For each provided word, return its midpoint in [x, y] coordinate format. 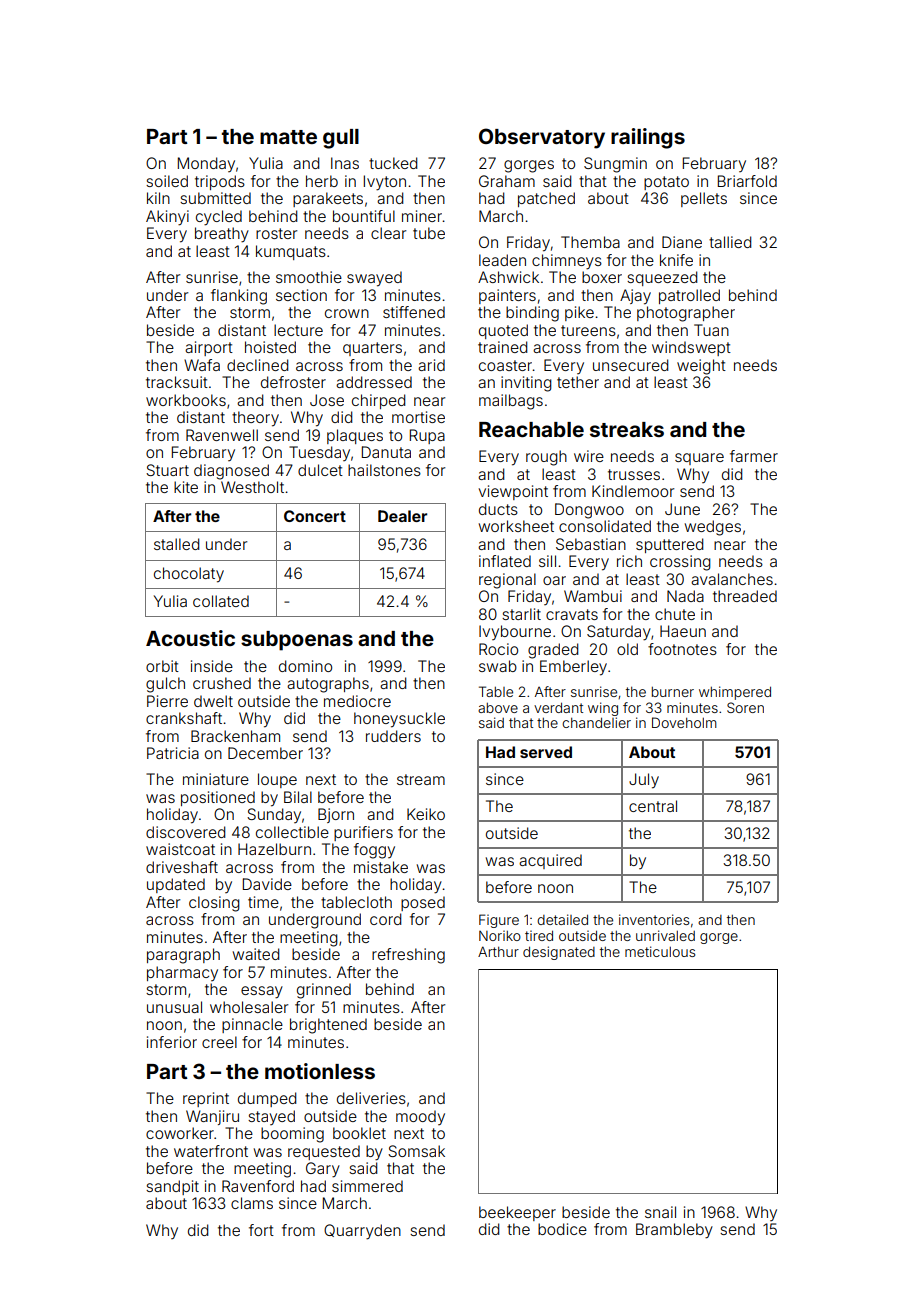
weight [701, 367]
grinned [324, 991]
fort [261, 1230]
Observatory [542, 138]
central [653, 806]
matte [288, 137]
